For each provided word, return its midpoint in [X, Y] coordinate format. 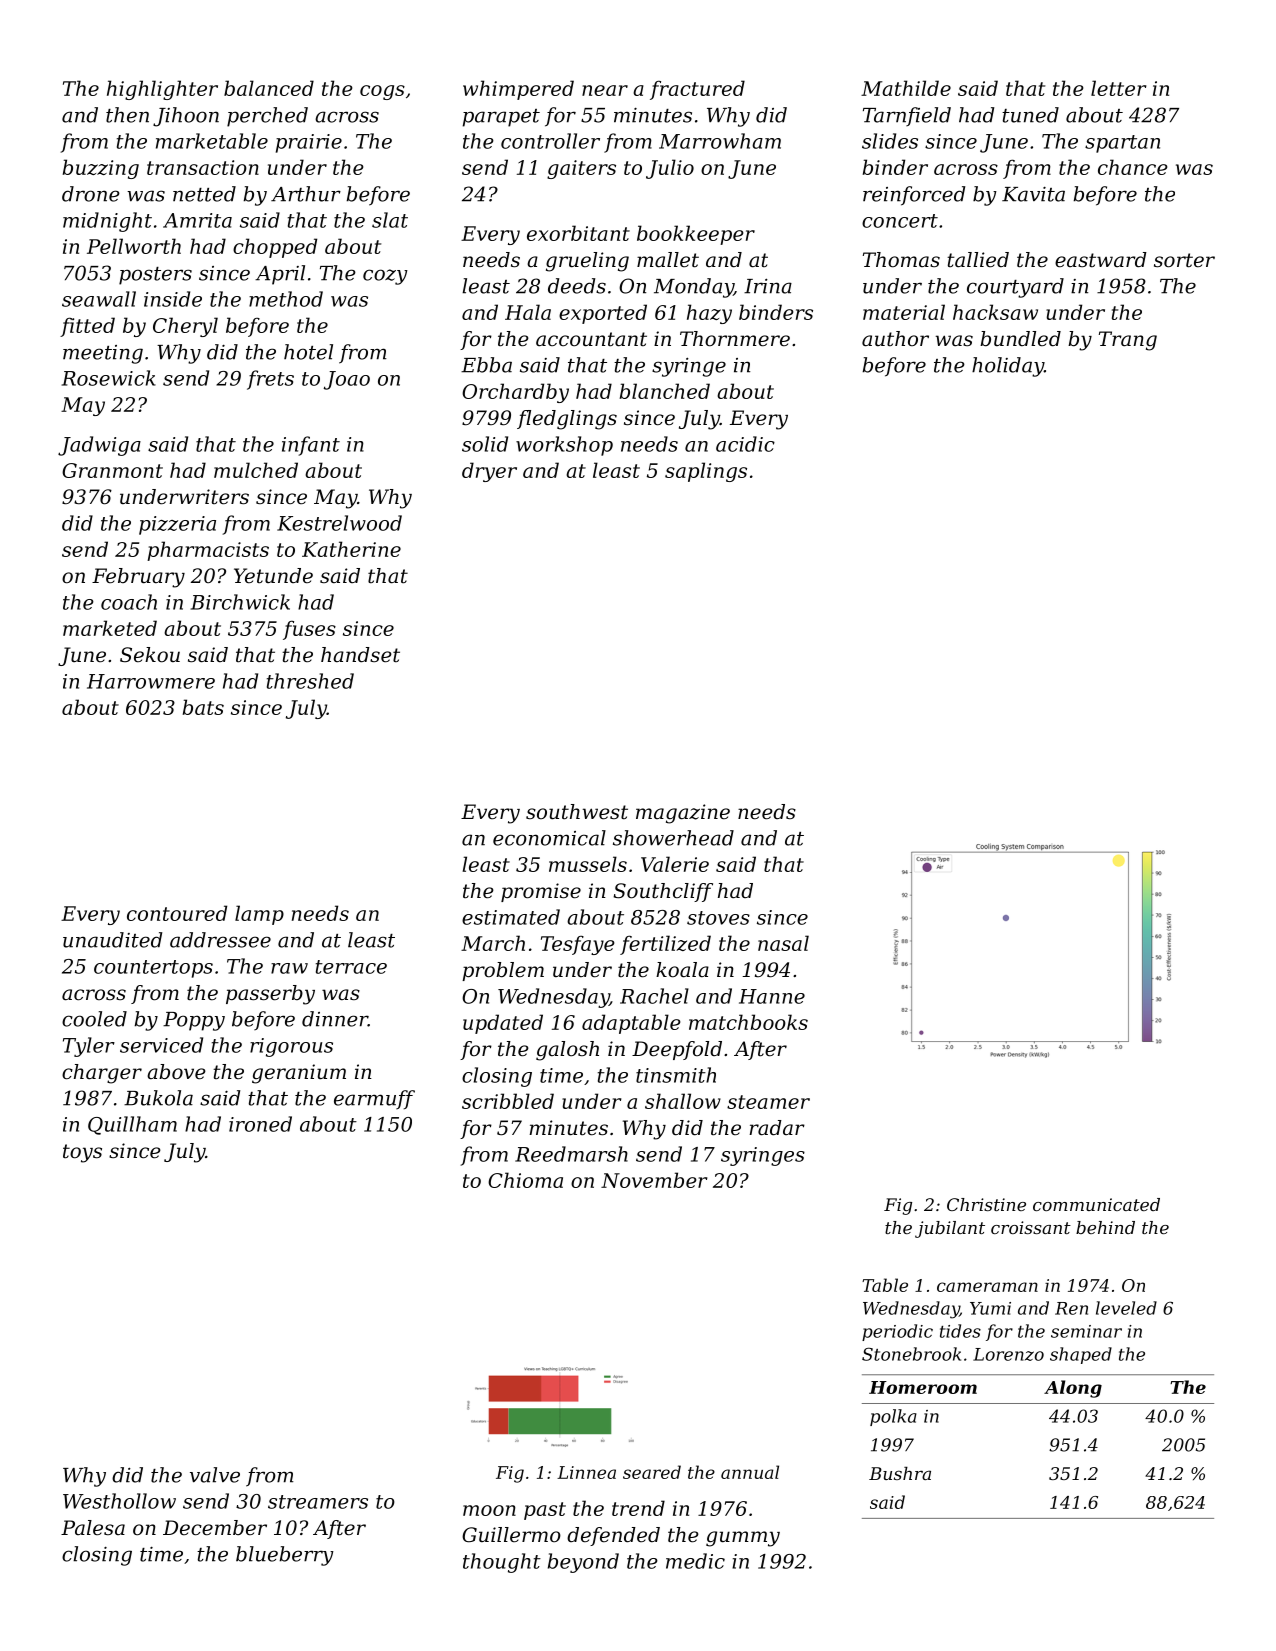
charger [102, 1074]
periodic [897, 1332]
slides [890, 141]
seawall [99, 299]
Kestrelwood [339, 523]
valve [215, 1475]
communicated [1096, 1204]
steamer [768, 1102]
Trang [1128, 341]
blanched [664, 391]
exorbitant [578, 233]
